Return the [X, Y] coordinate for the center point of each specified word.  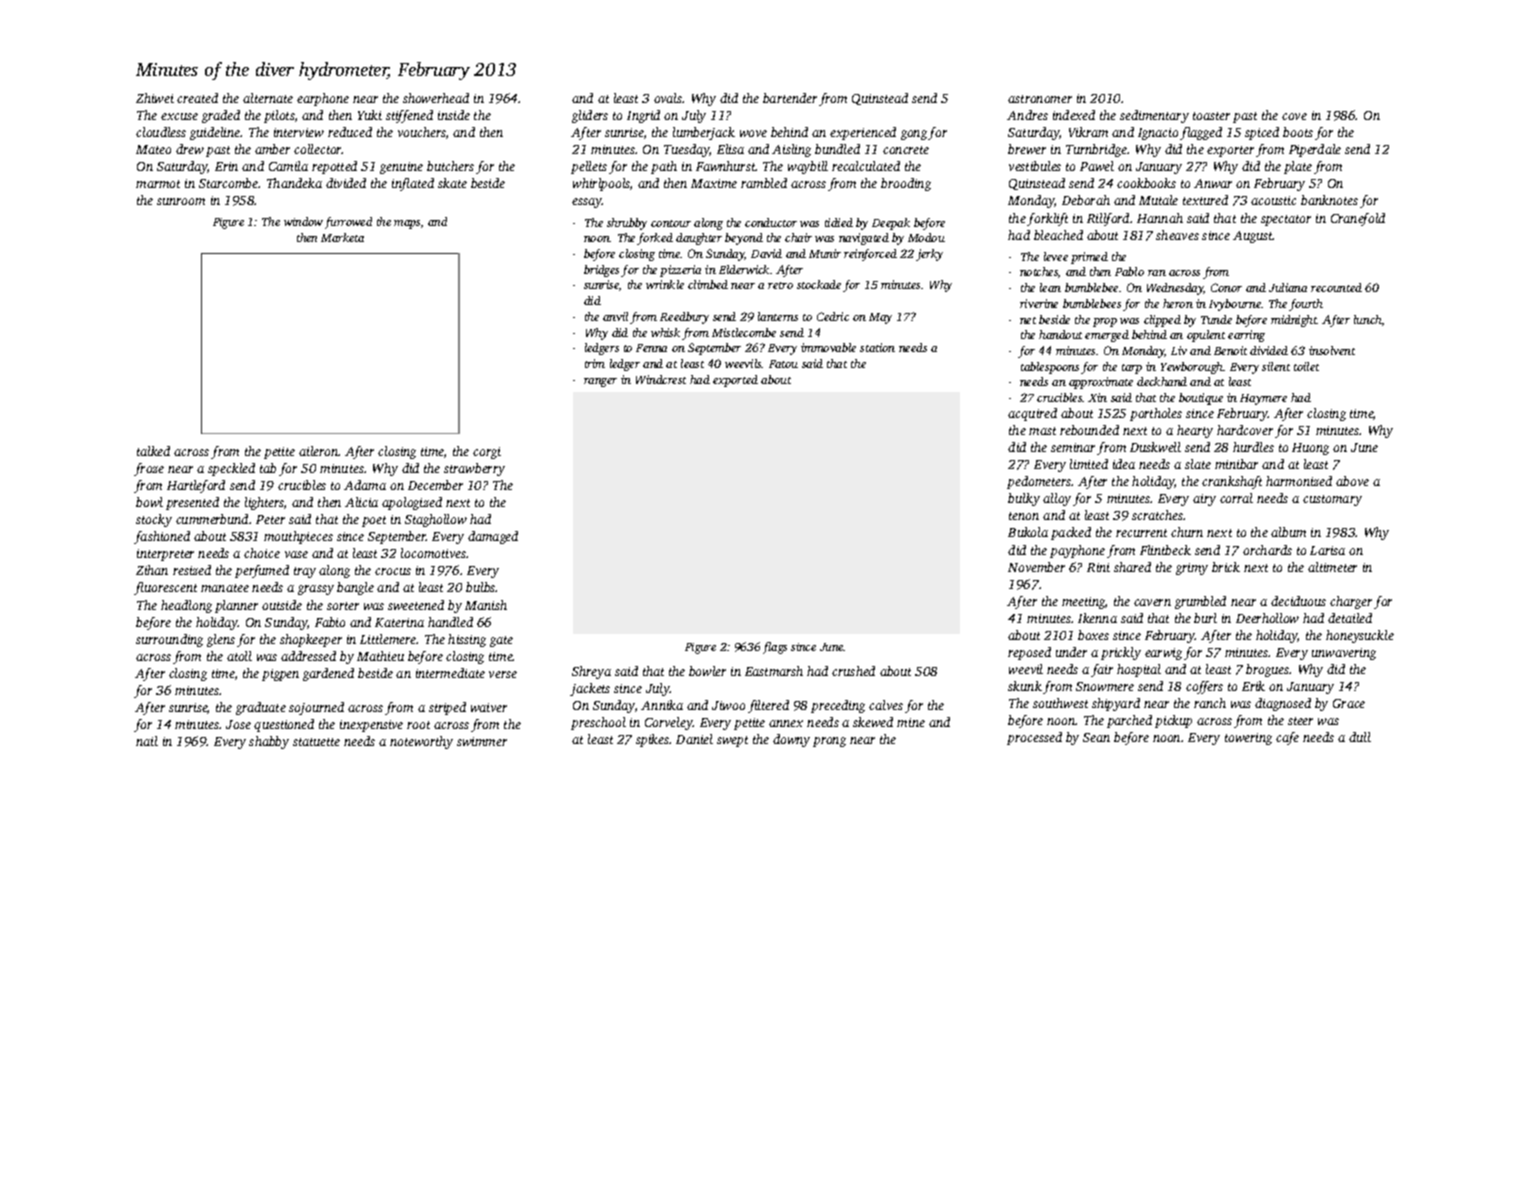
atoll [239, 656]
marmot [158, 184]
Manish [486, 605]
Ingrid [643, 116]
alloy [1057, 499]
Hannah [1160, 218]
